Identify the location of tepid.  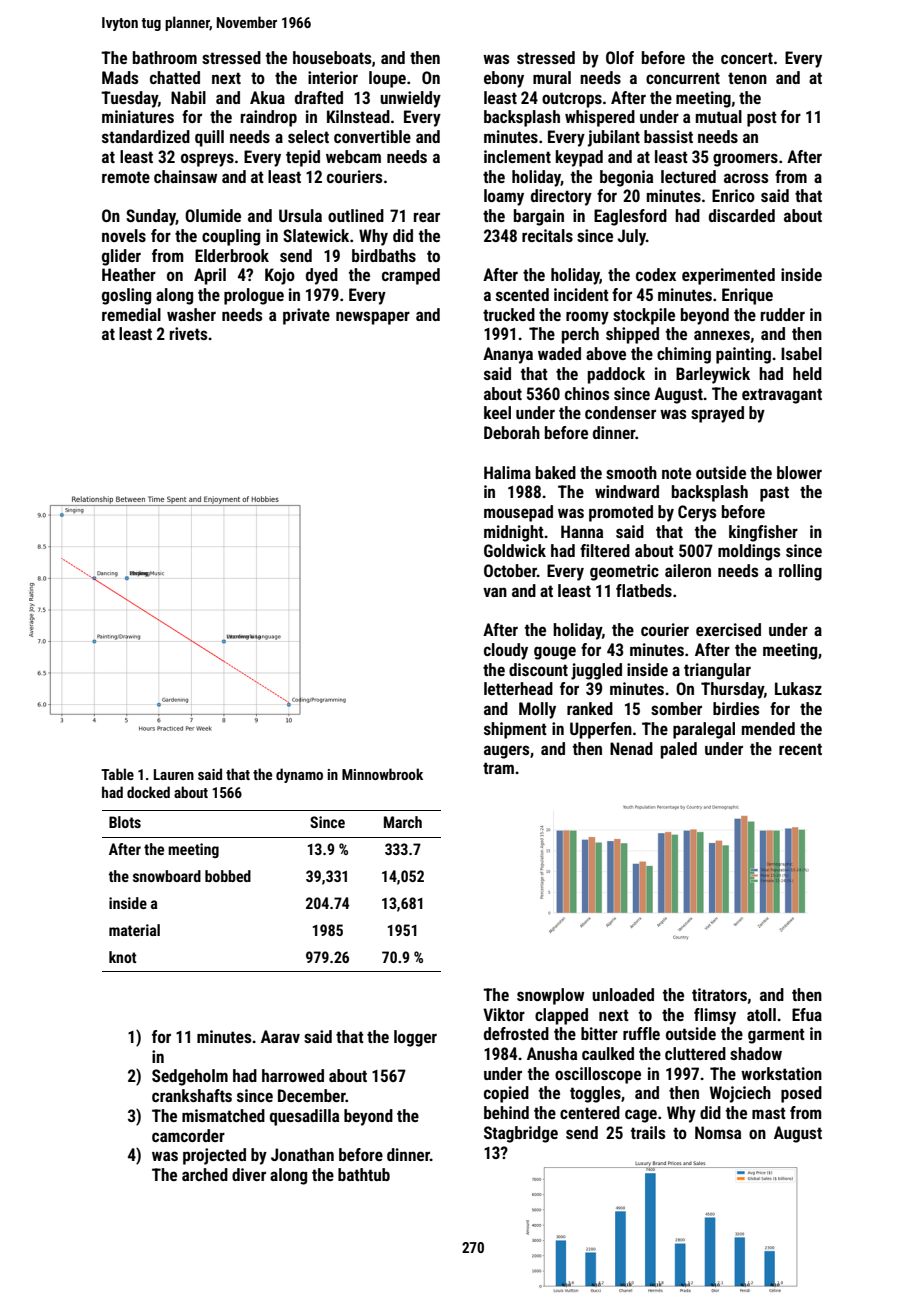
(303, 158).
